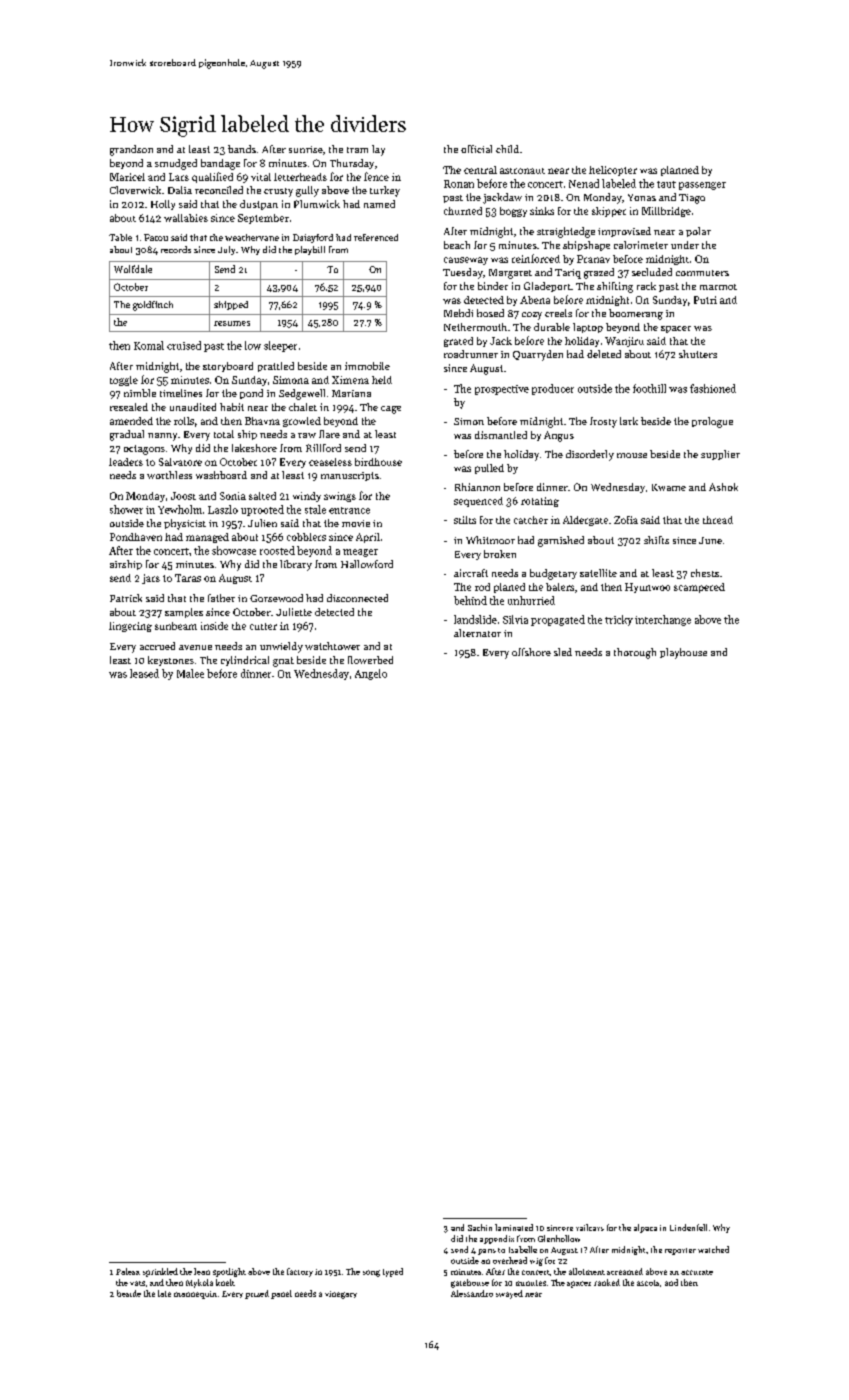  I want to click on helicopter, so click(613, 171).
